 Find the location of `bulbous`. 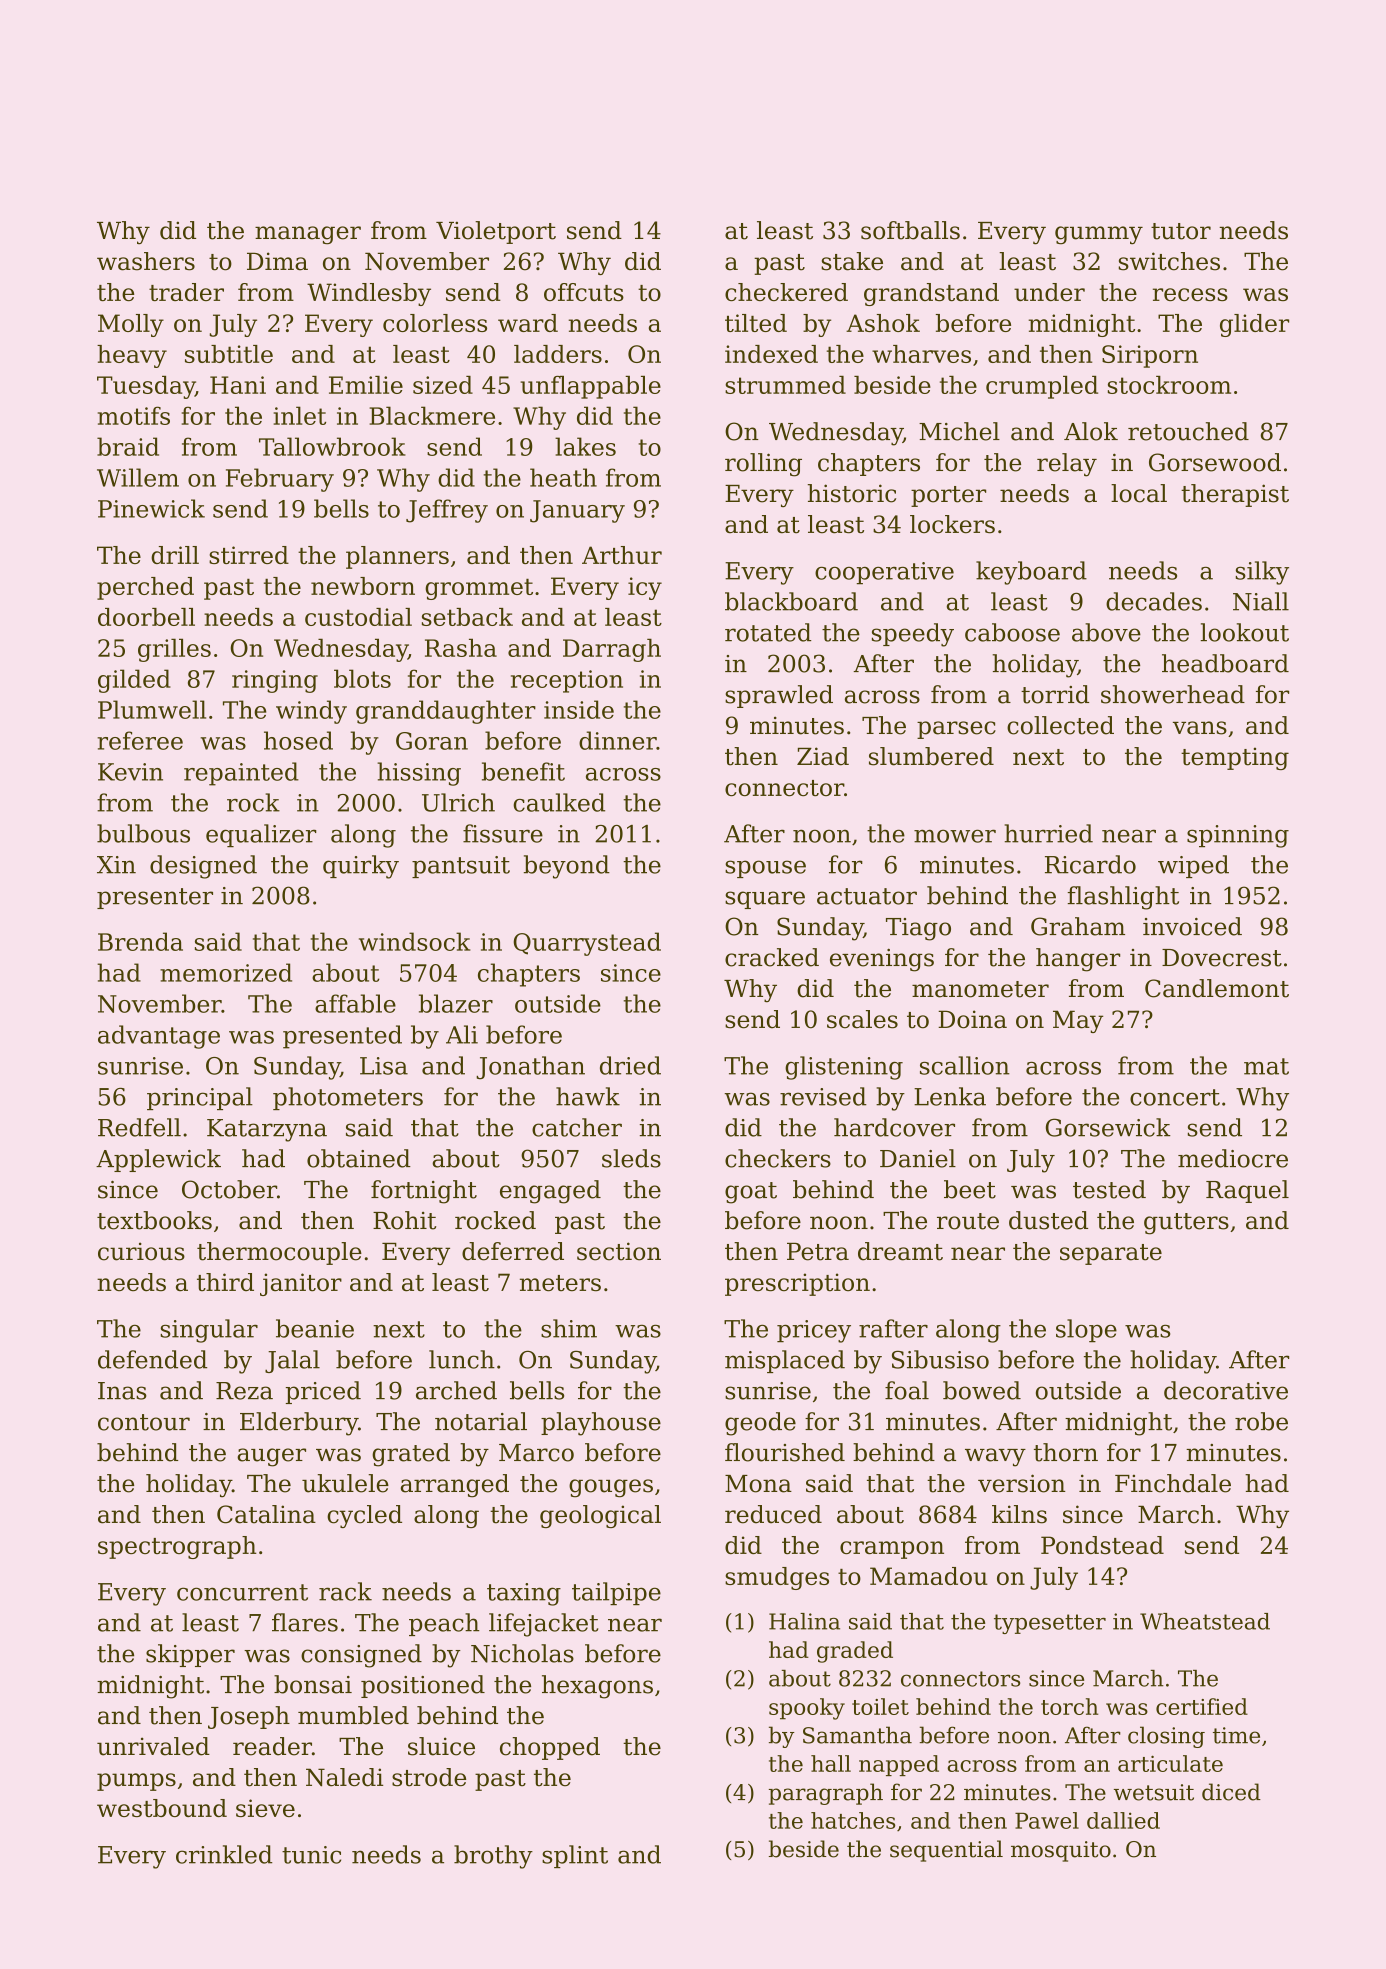

bulbous is located at coordinates (143, 833).
